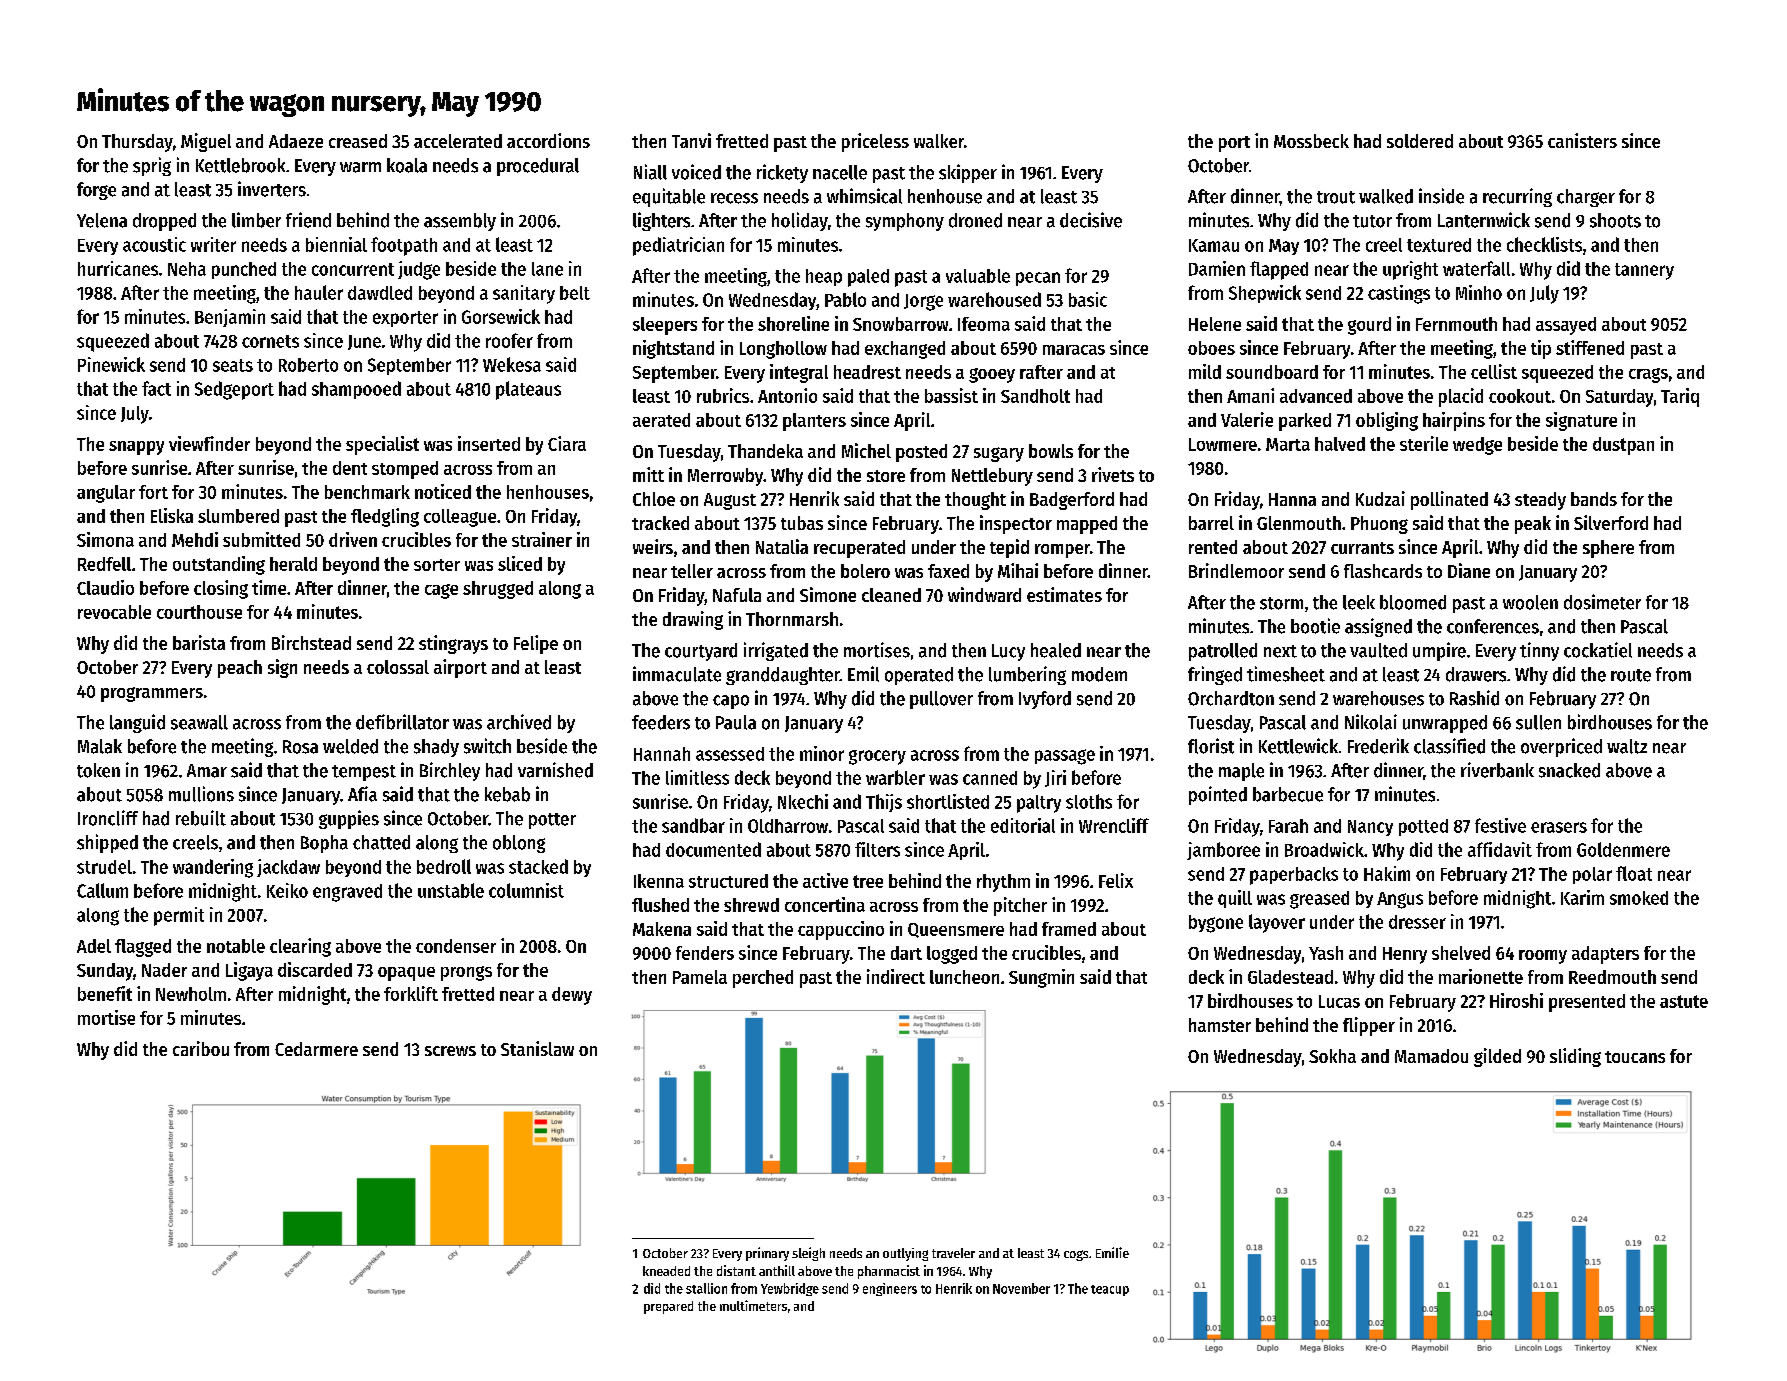 Image resolution: width=1787 pixels, height=1381 pixels. What do you see at coordinates (1431, 1056) in the document?
I see `Mamadou` at bounding box center [1431, 1056].
